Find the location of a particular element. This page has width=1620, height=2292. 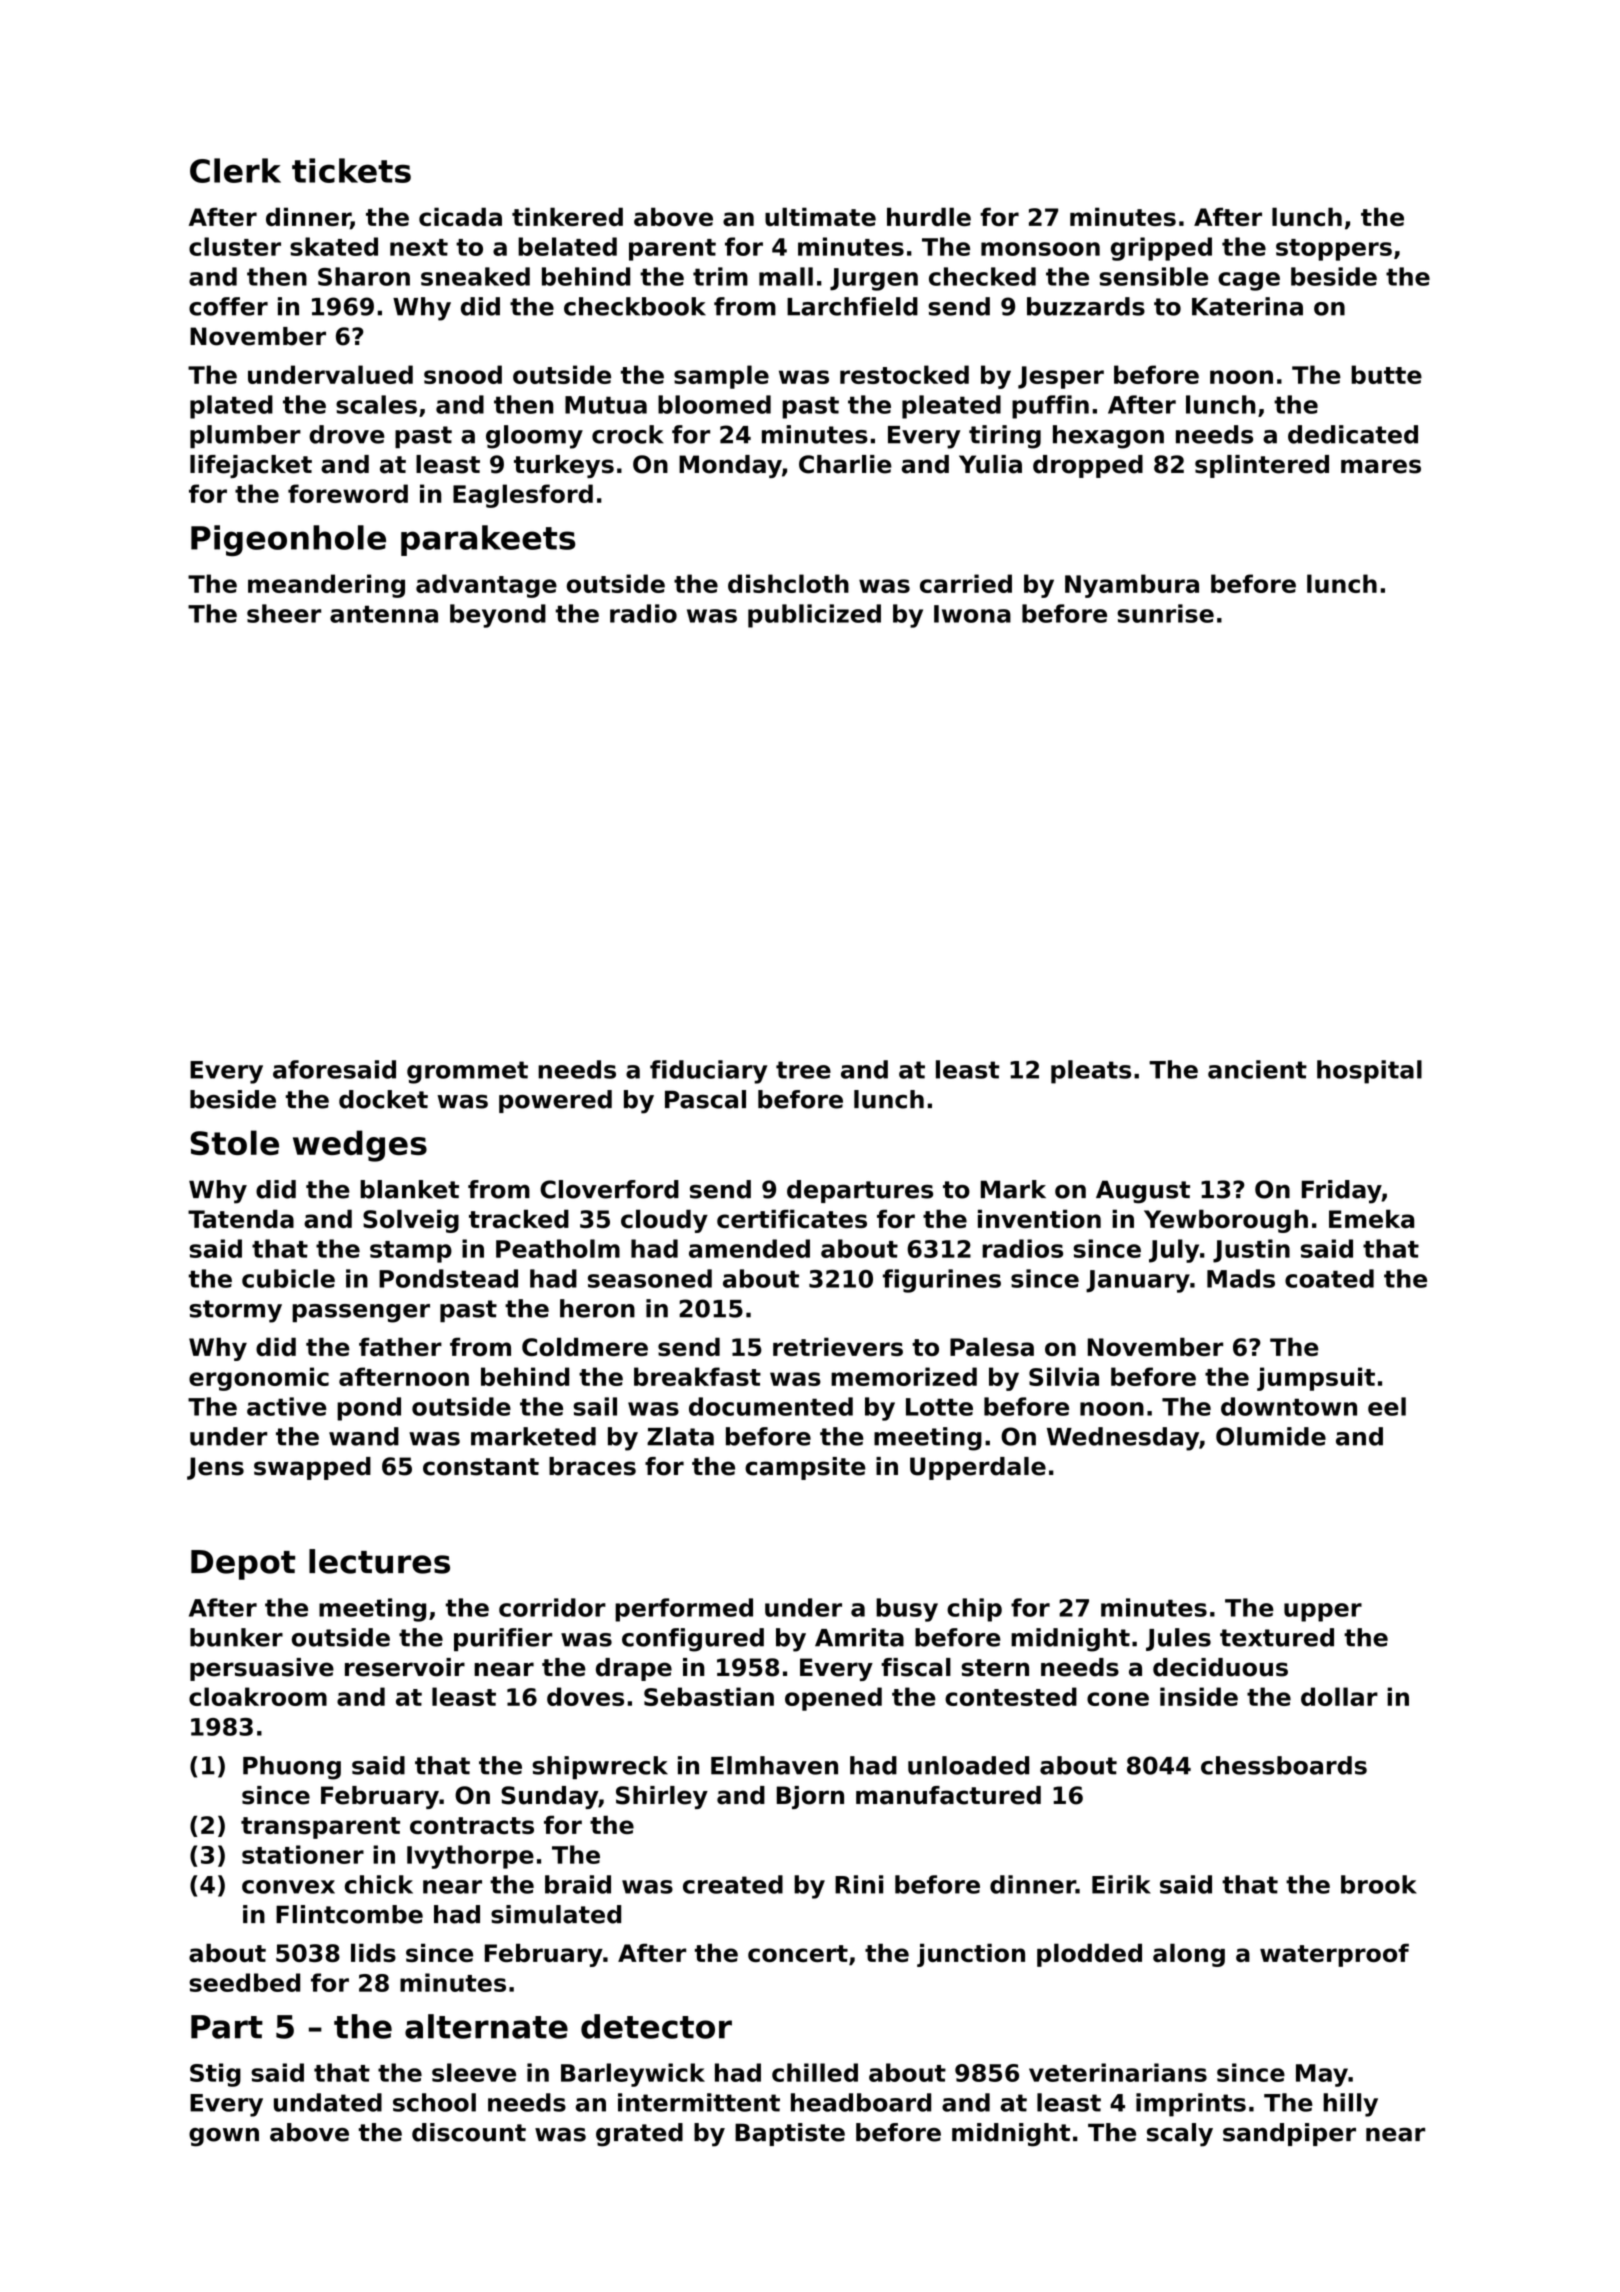

Elmhaven is located at coordinates (774, 1765).
